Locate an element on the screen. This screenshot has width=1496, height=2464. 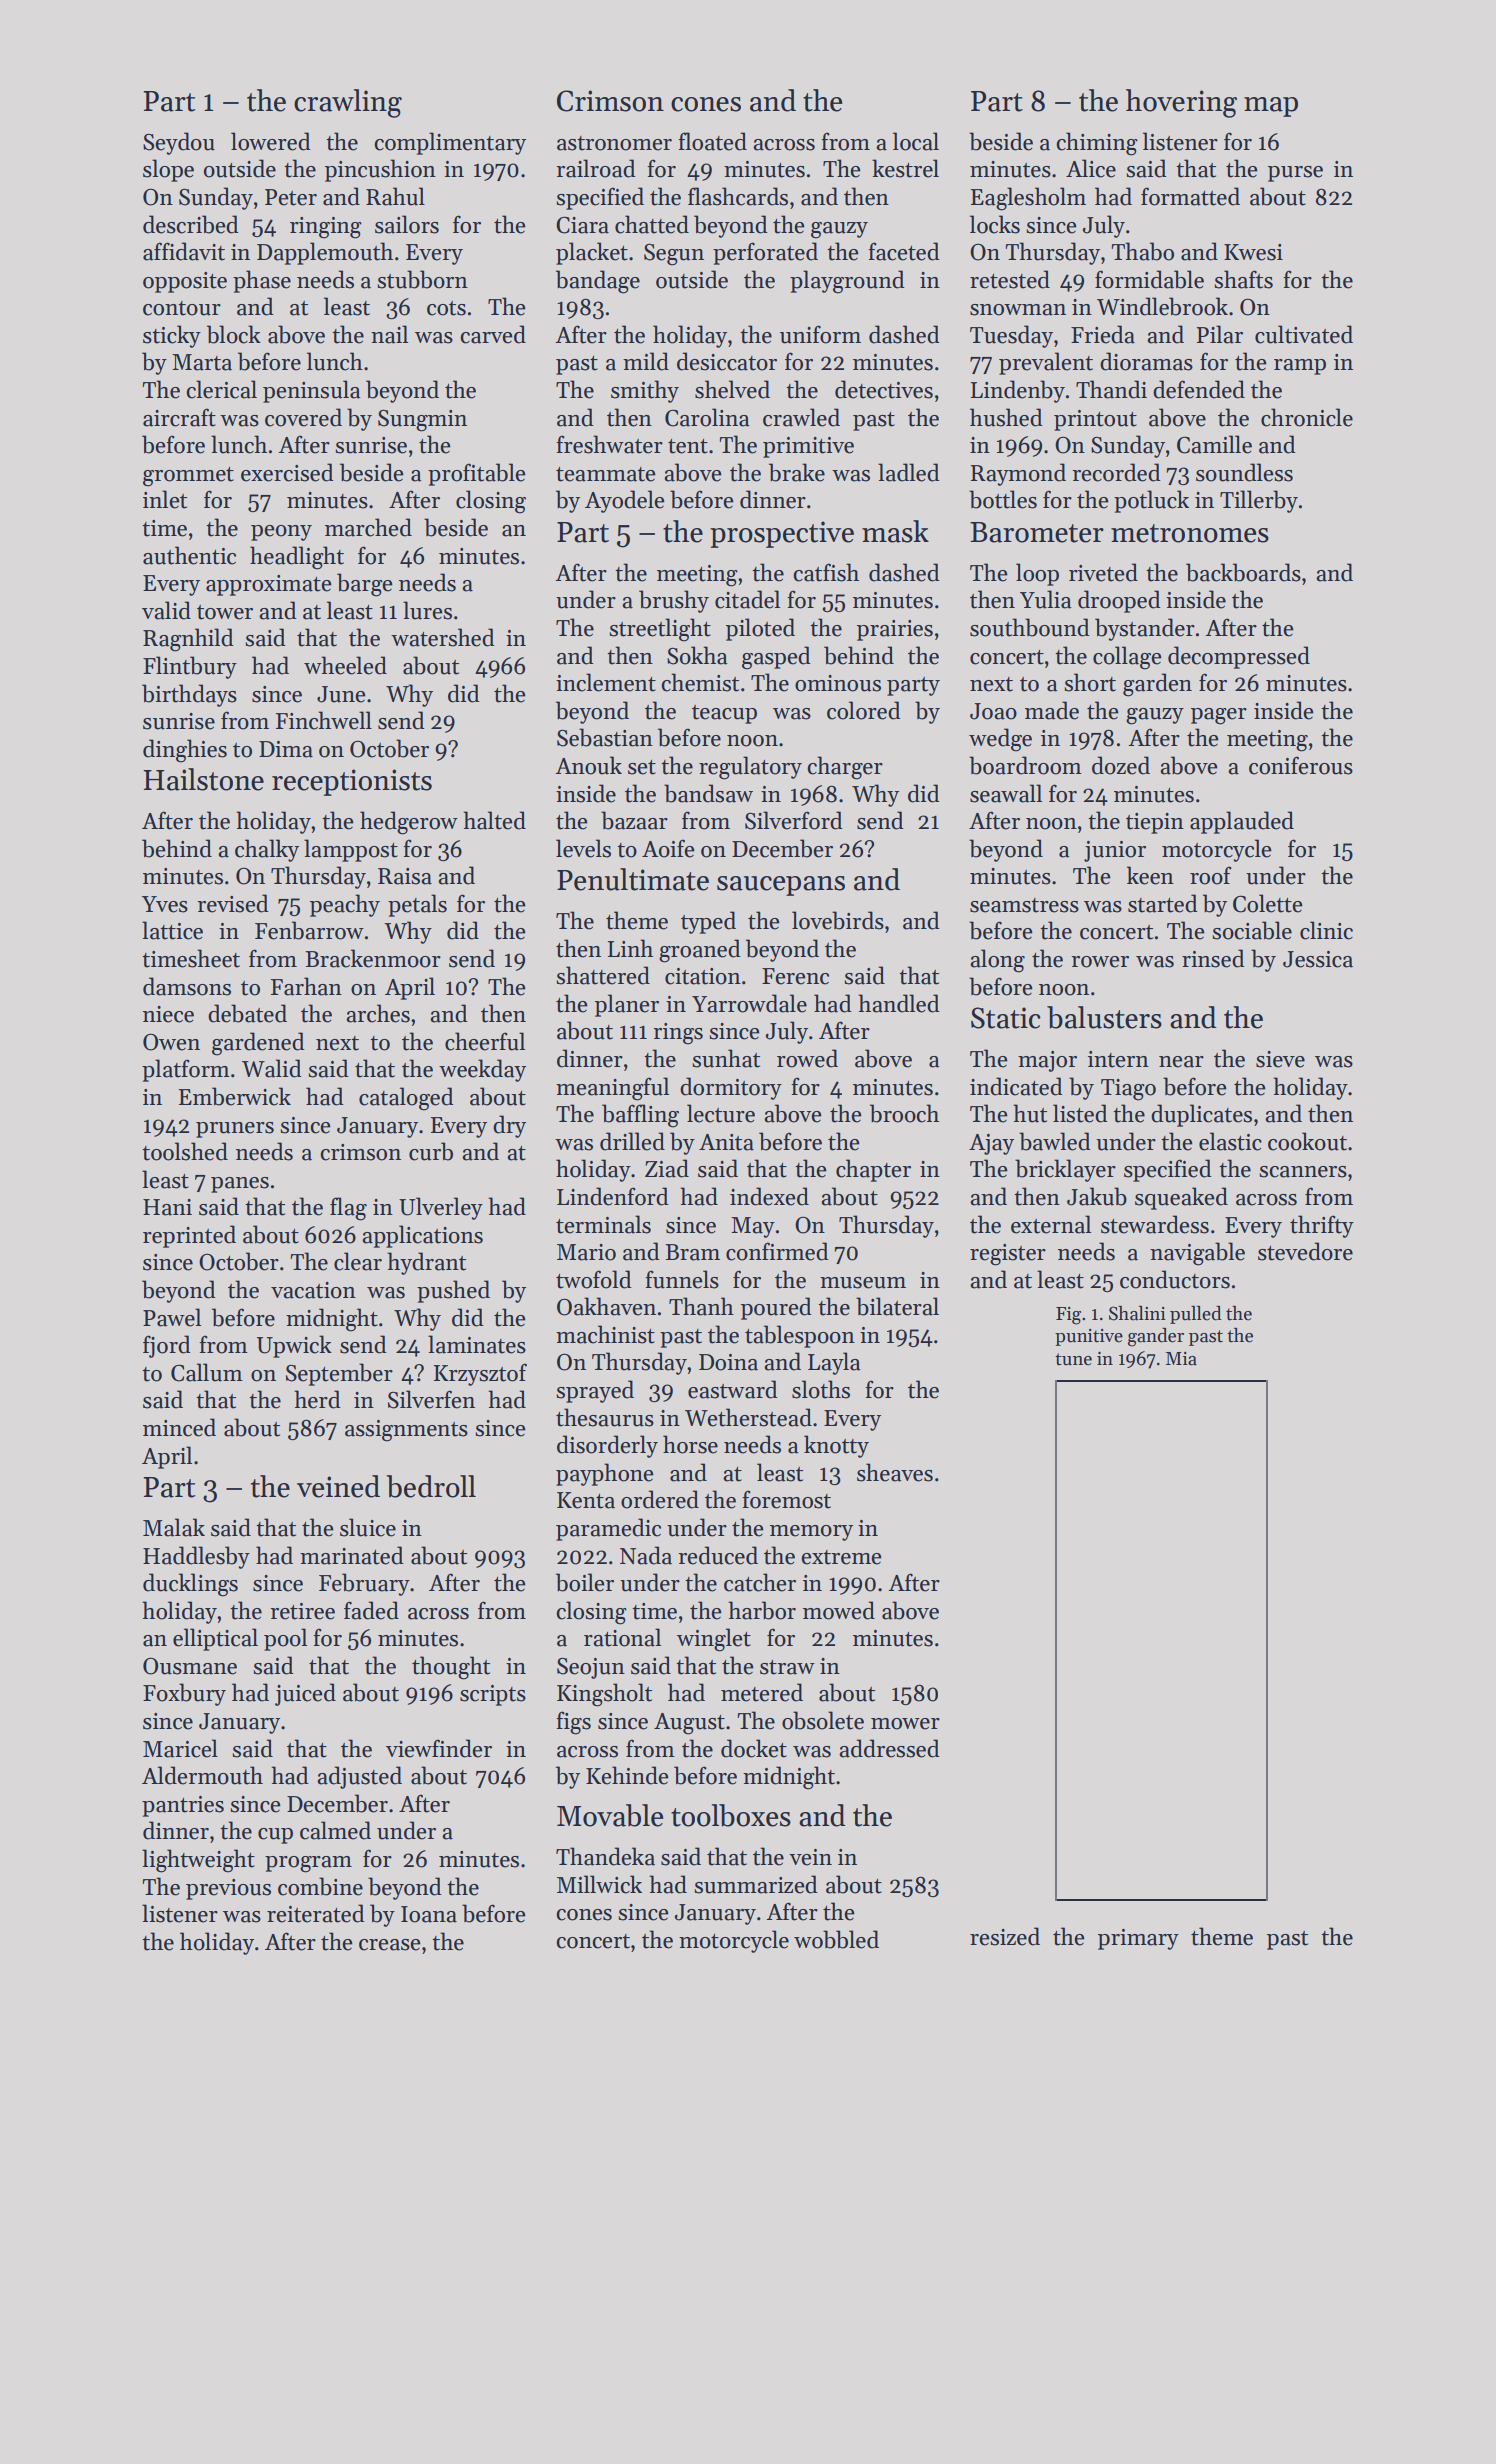
primary is located at coordinates (1138, 1939).
